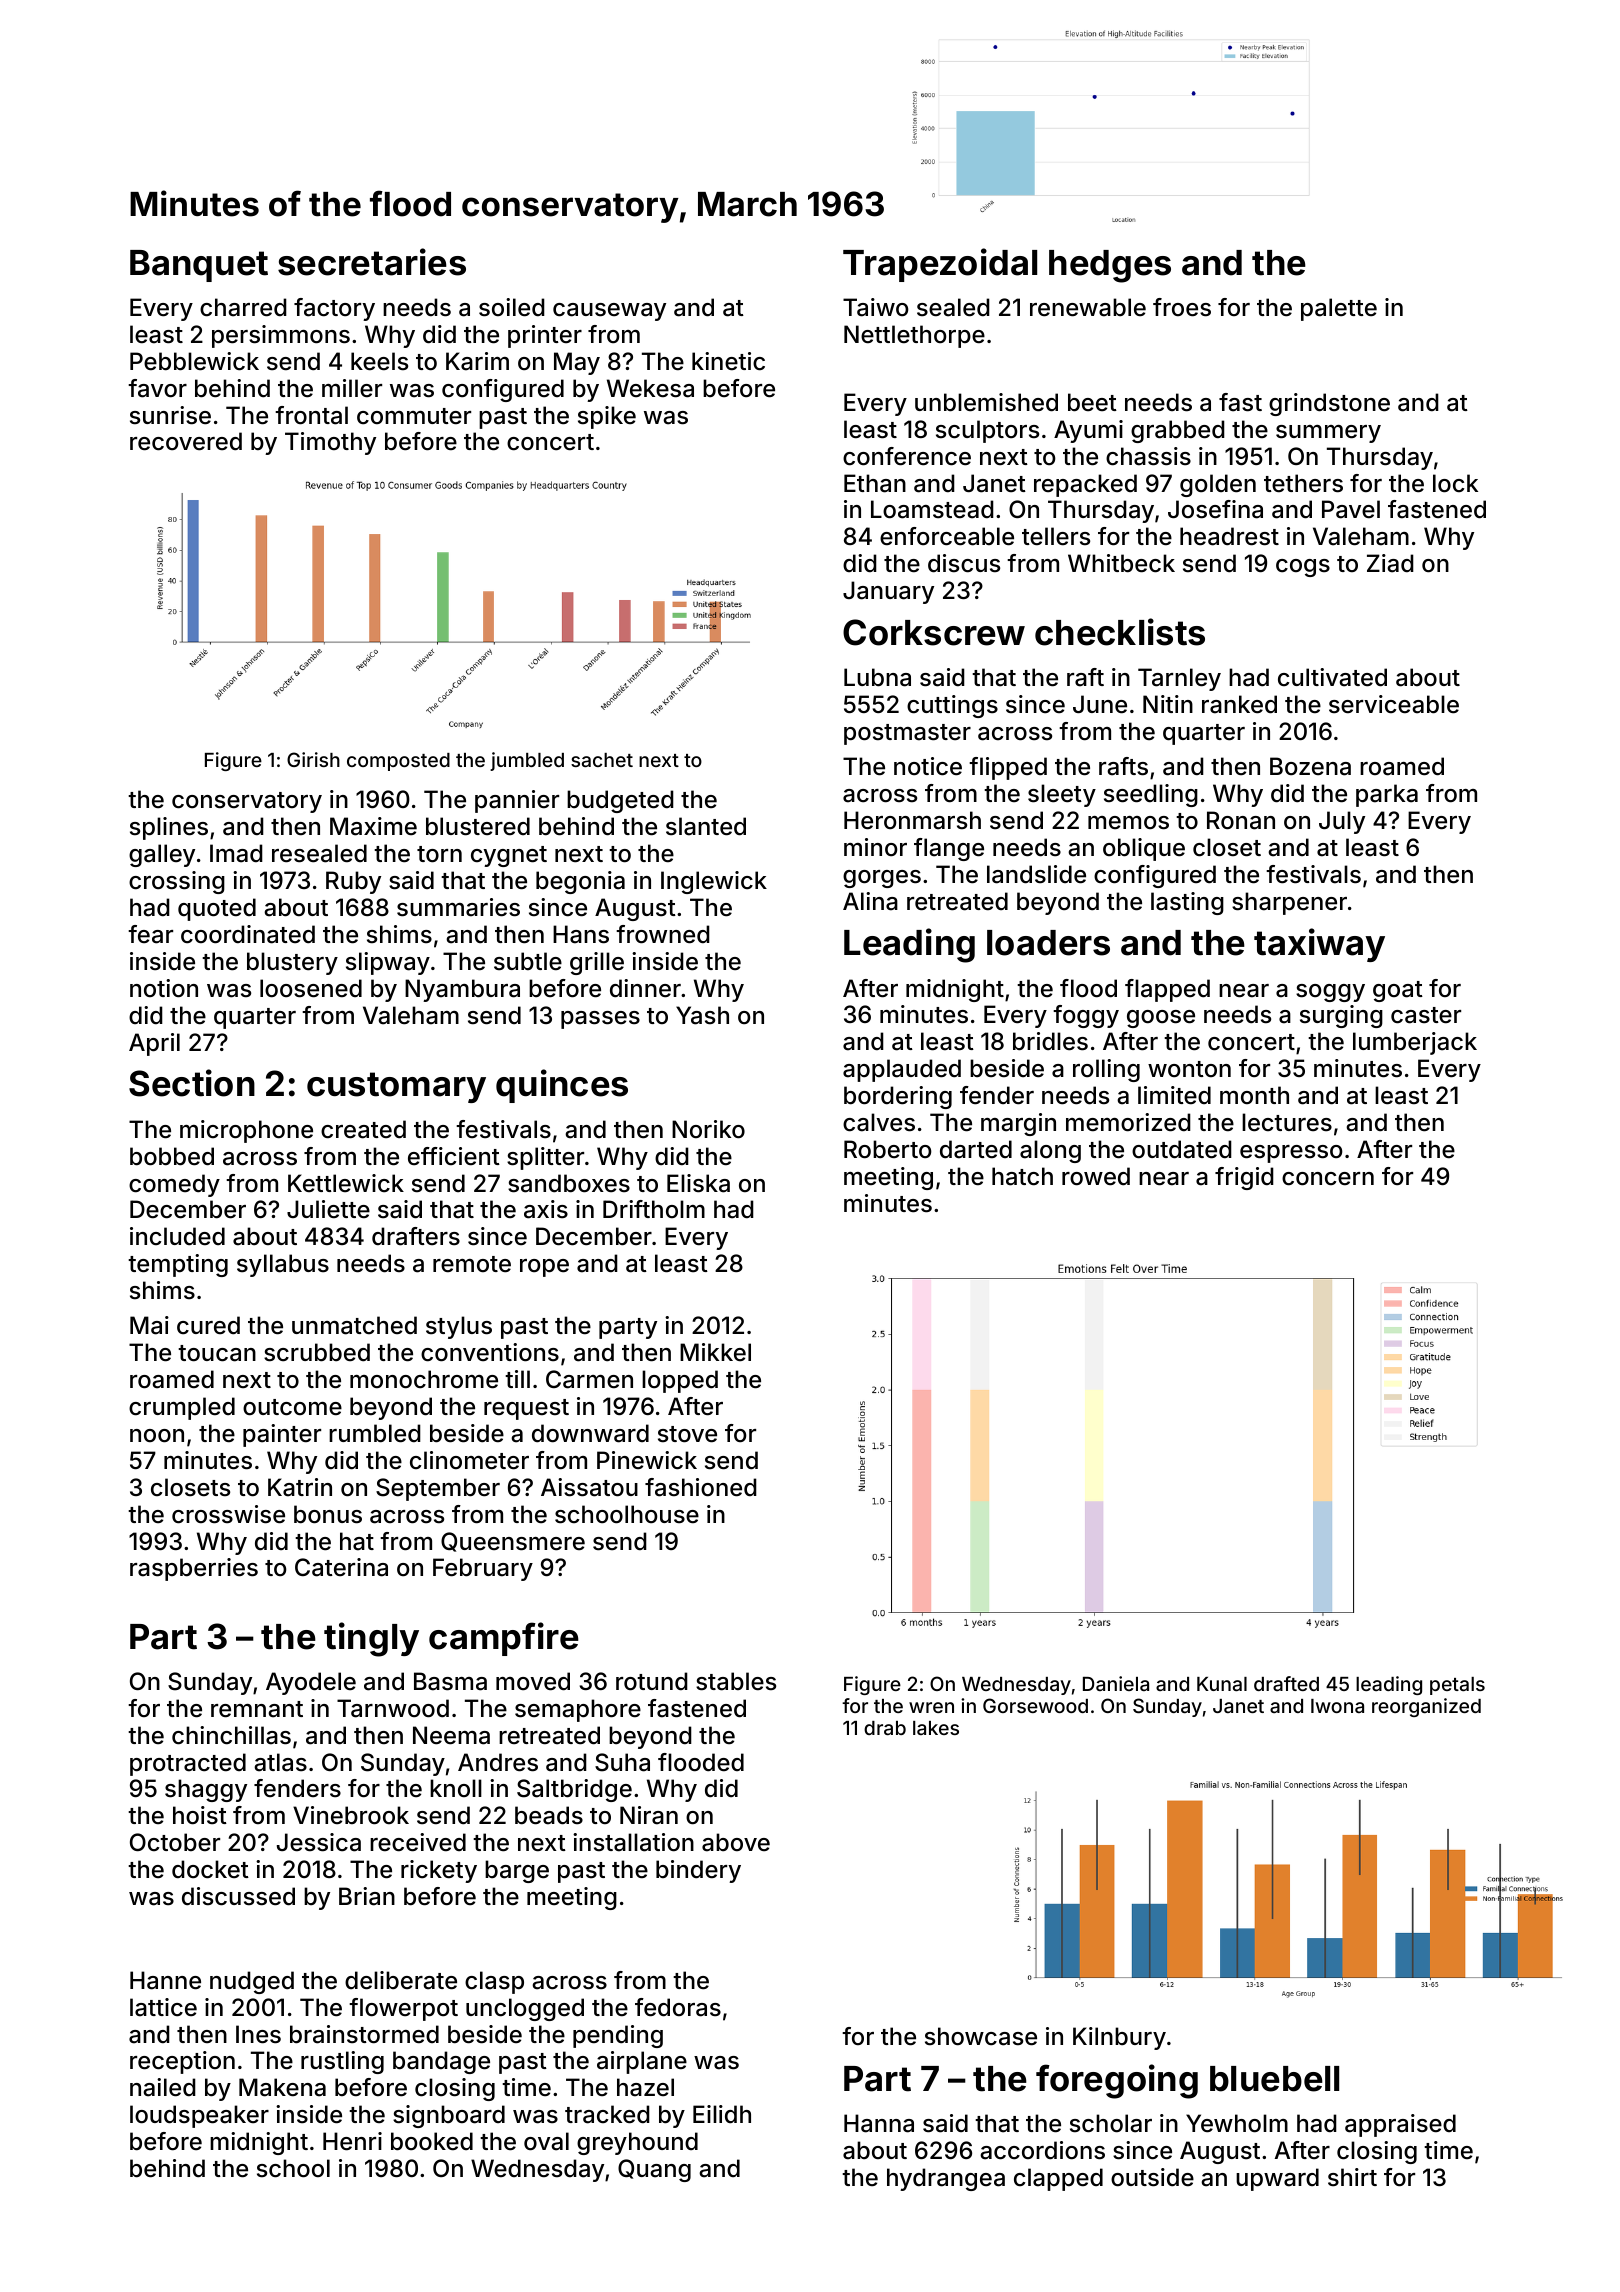  Describe the element at coordinates (607, 417) in the page. I see `spike` at that location.
